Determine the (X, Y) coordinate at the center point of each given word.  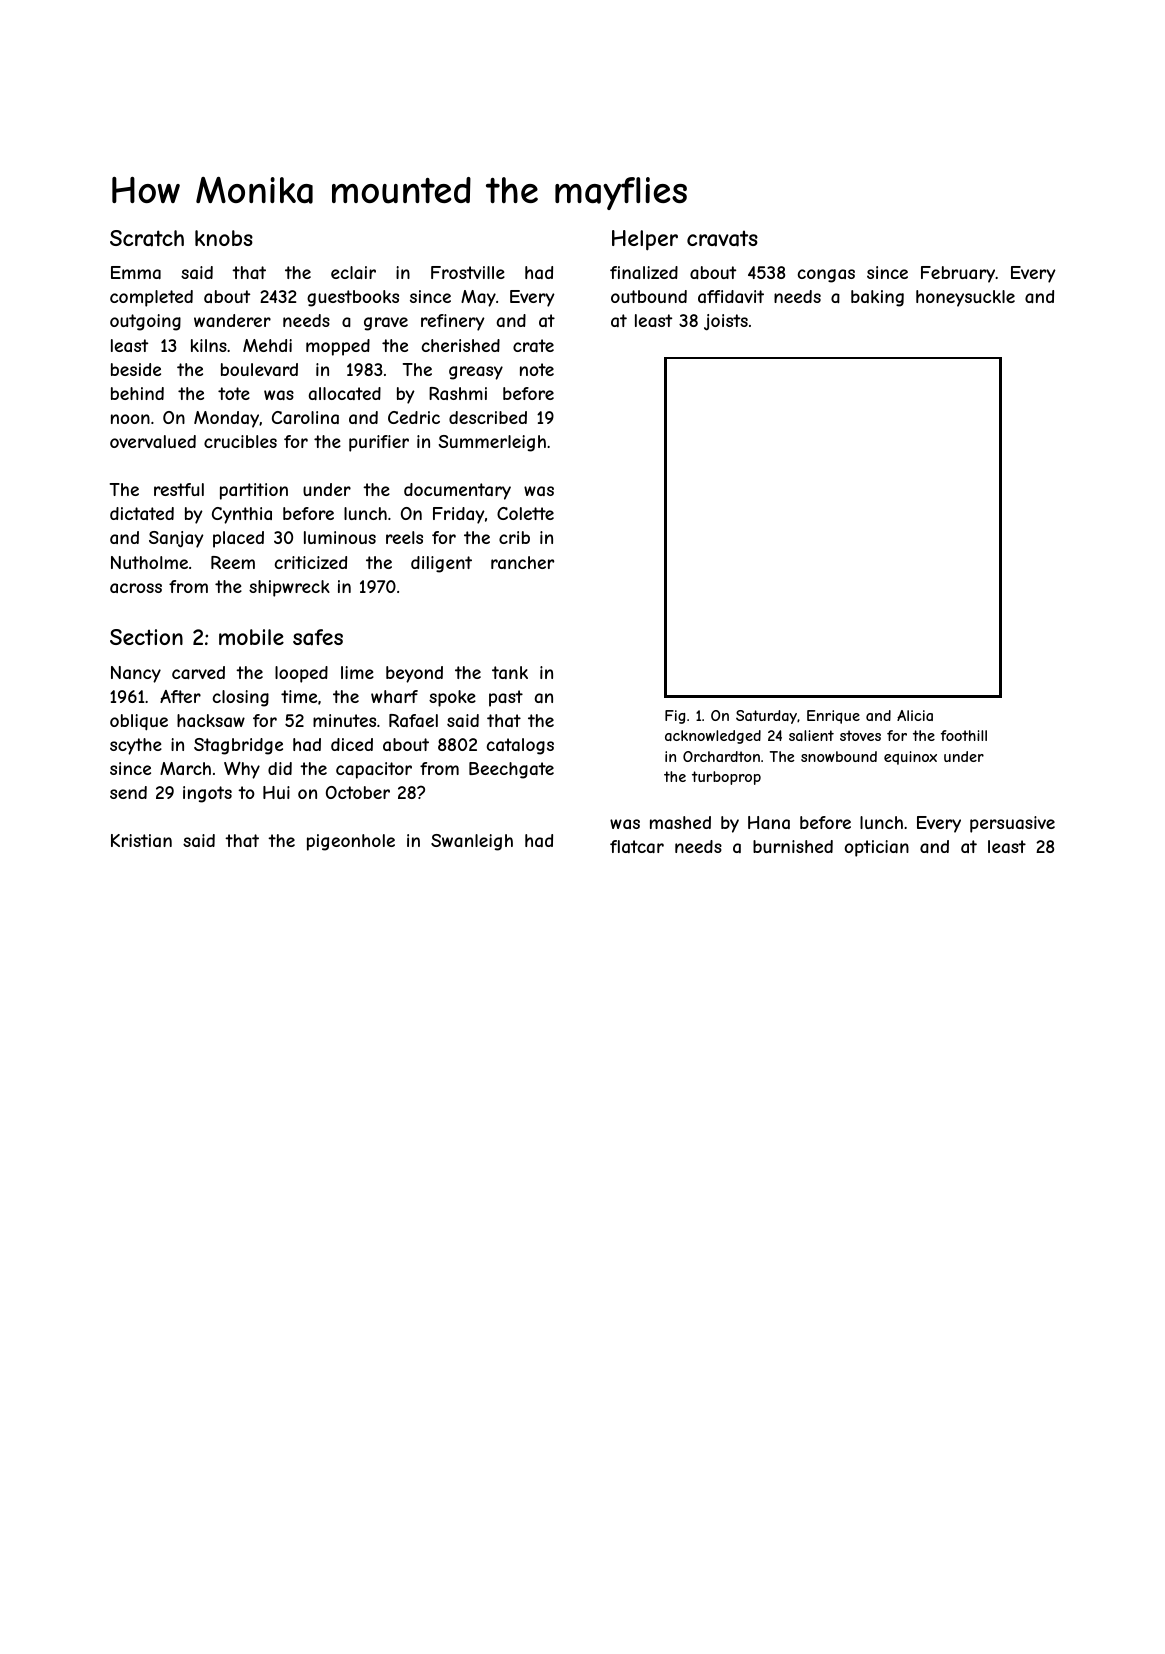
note (537, 369)
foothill (964, 735)
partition (254, 491)
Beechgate (511, 770)
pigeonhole (351, 842)
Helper (645, 240)
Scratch (147, 238)
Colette (525, 513)
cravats (722, 238)
